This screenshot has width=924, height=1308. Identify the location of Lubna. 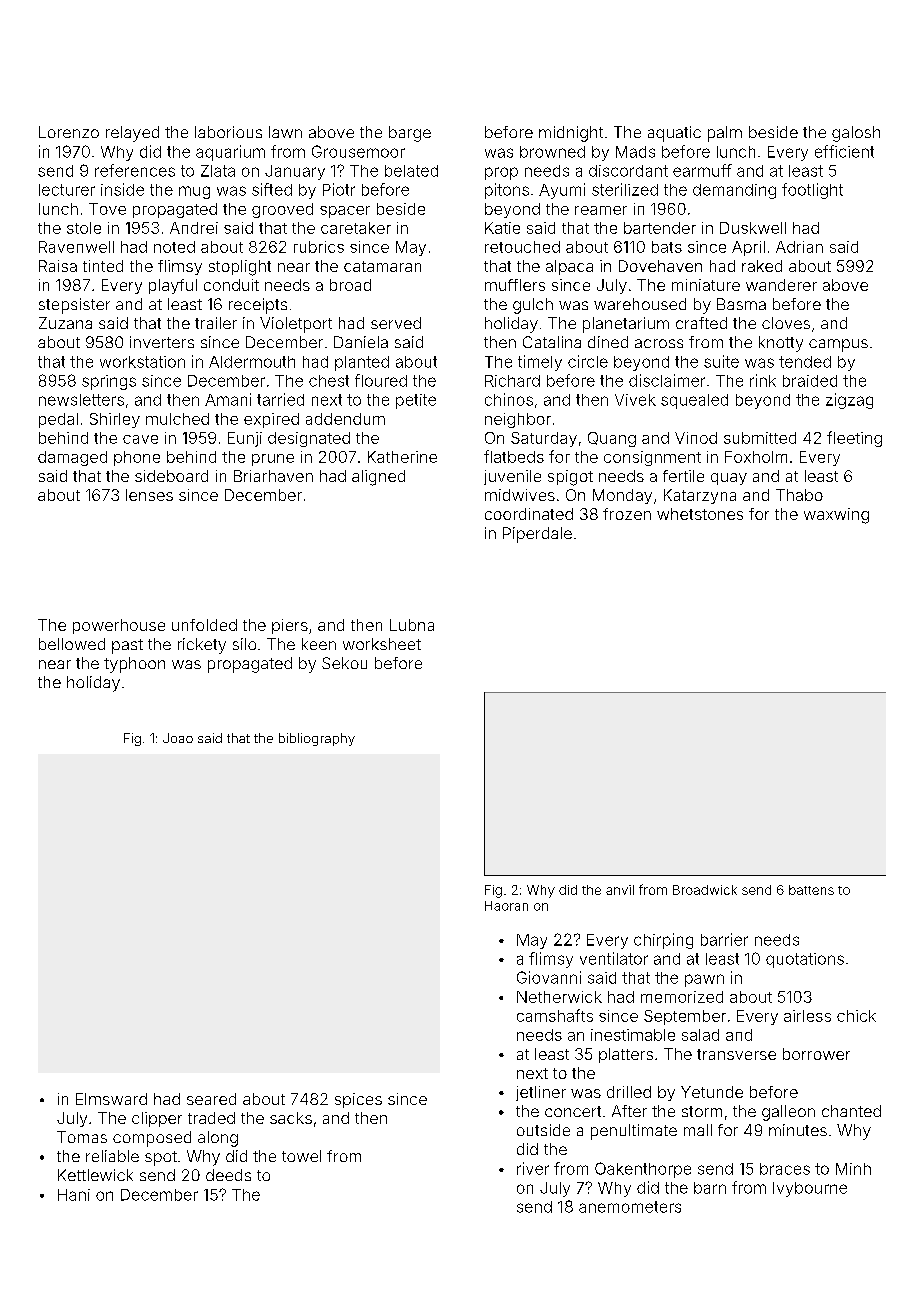
(412, 625).
